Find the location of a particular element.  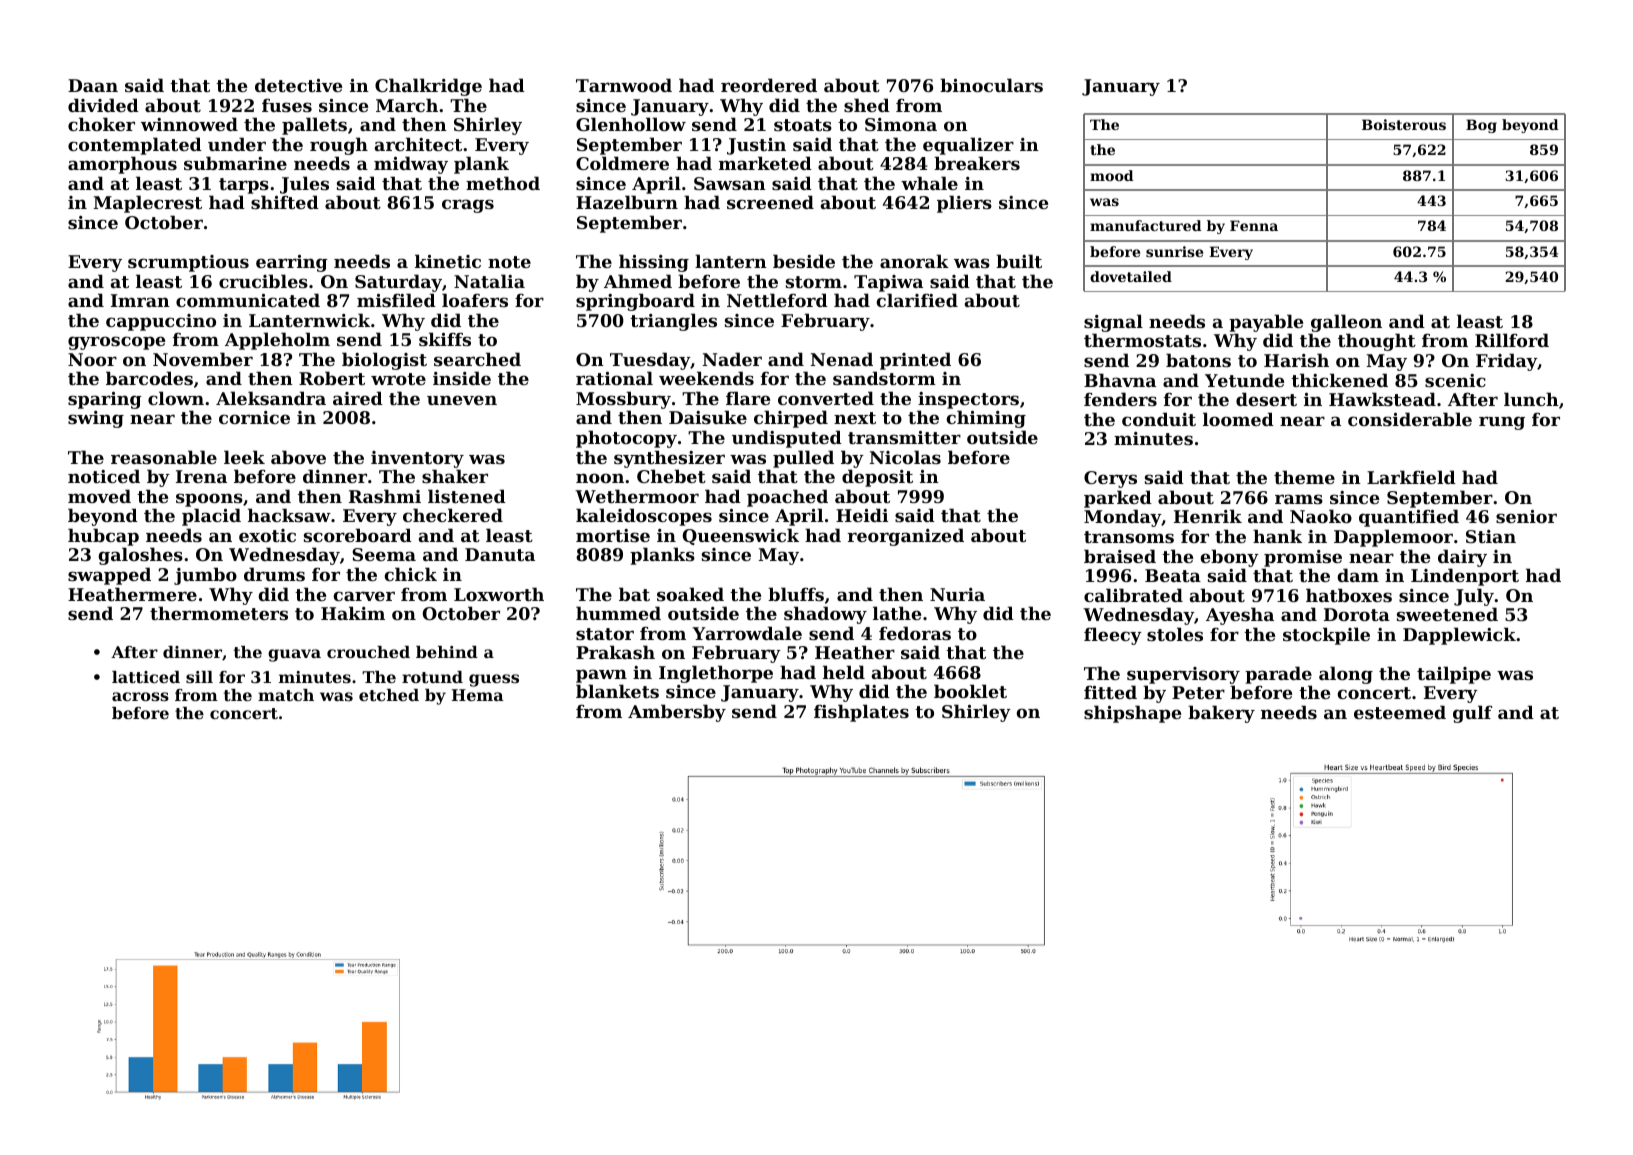

scrumptious is located at coordinates (188, 263).
